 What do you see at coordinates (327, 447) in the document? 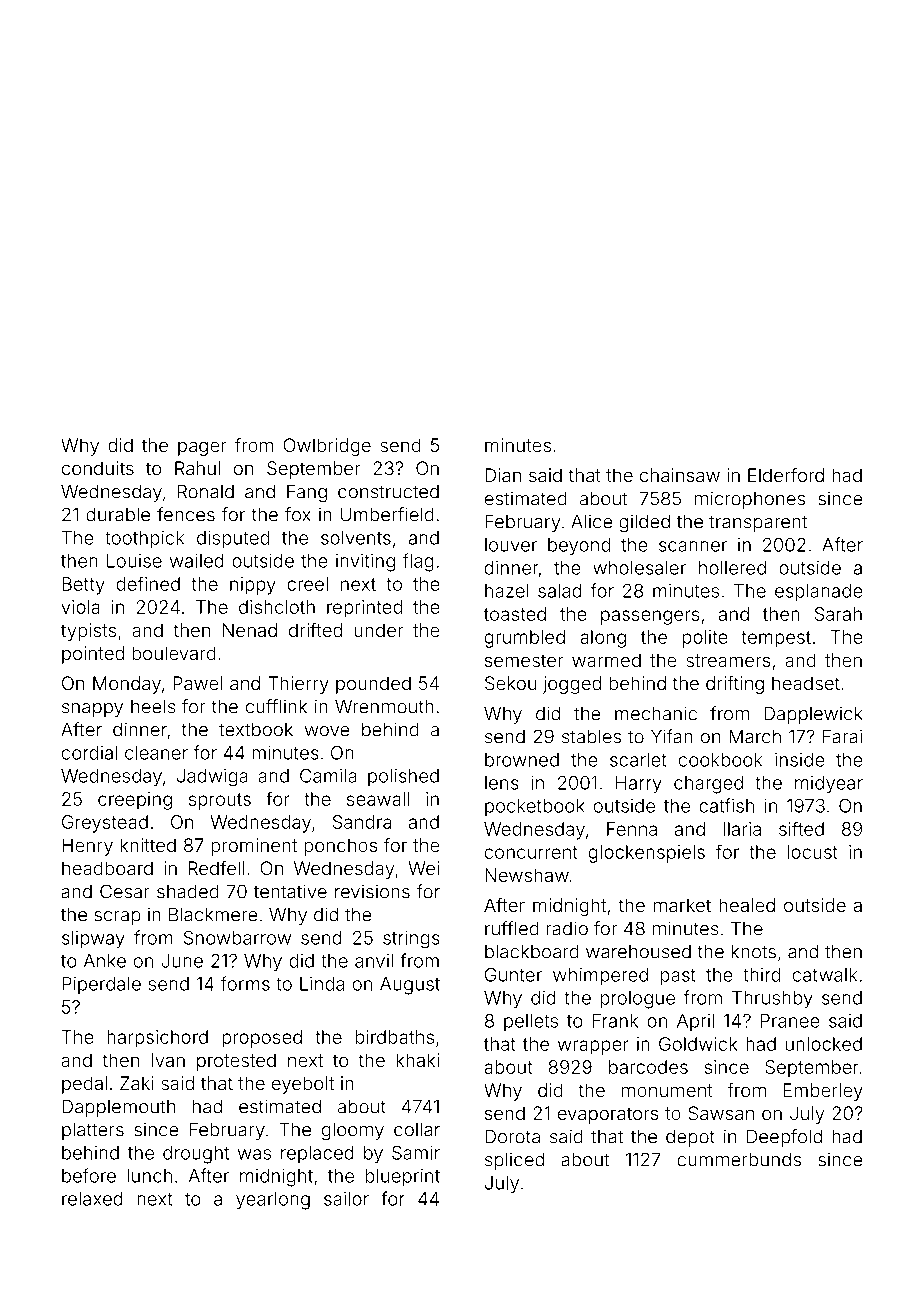
I see `Owlbridge` at bounding box center [327, 447].
